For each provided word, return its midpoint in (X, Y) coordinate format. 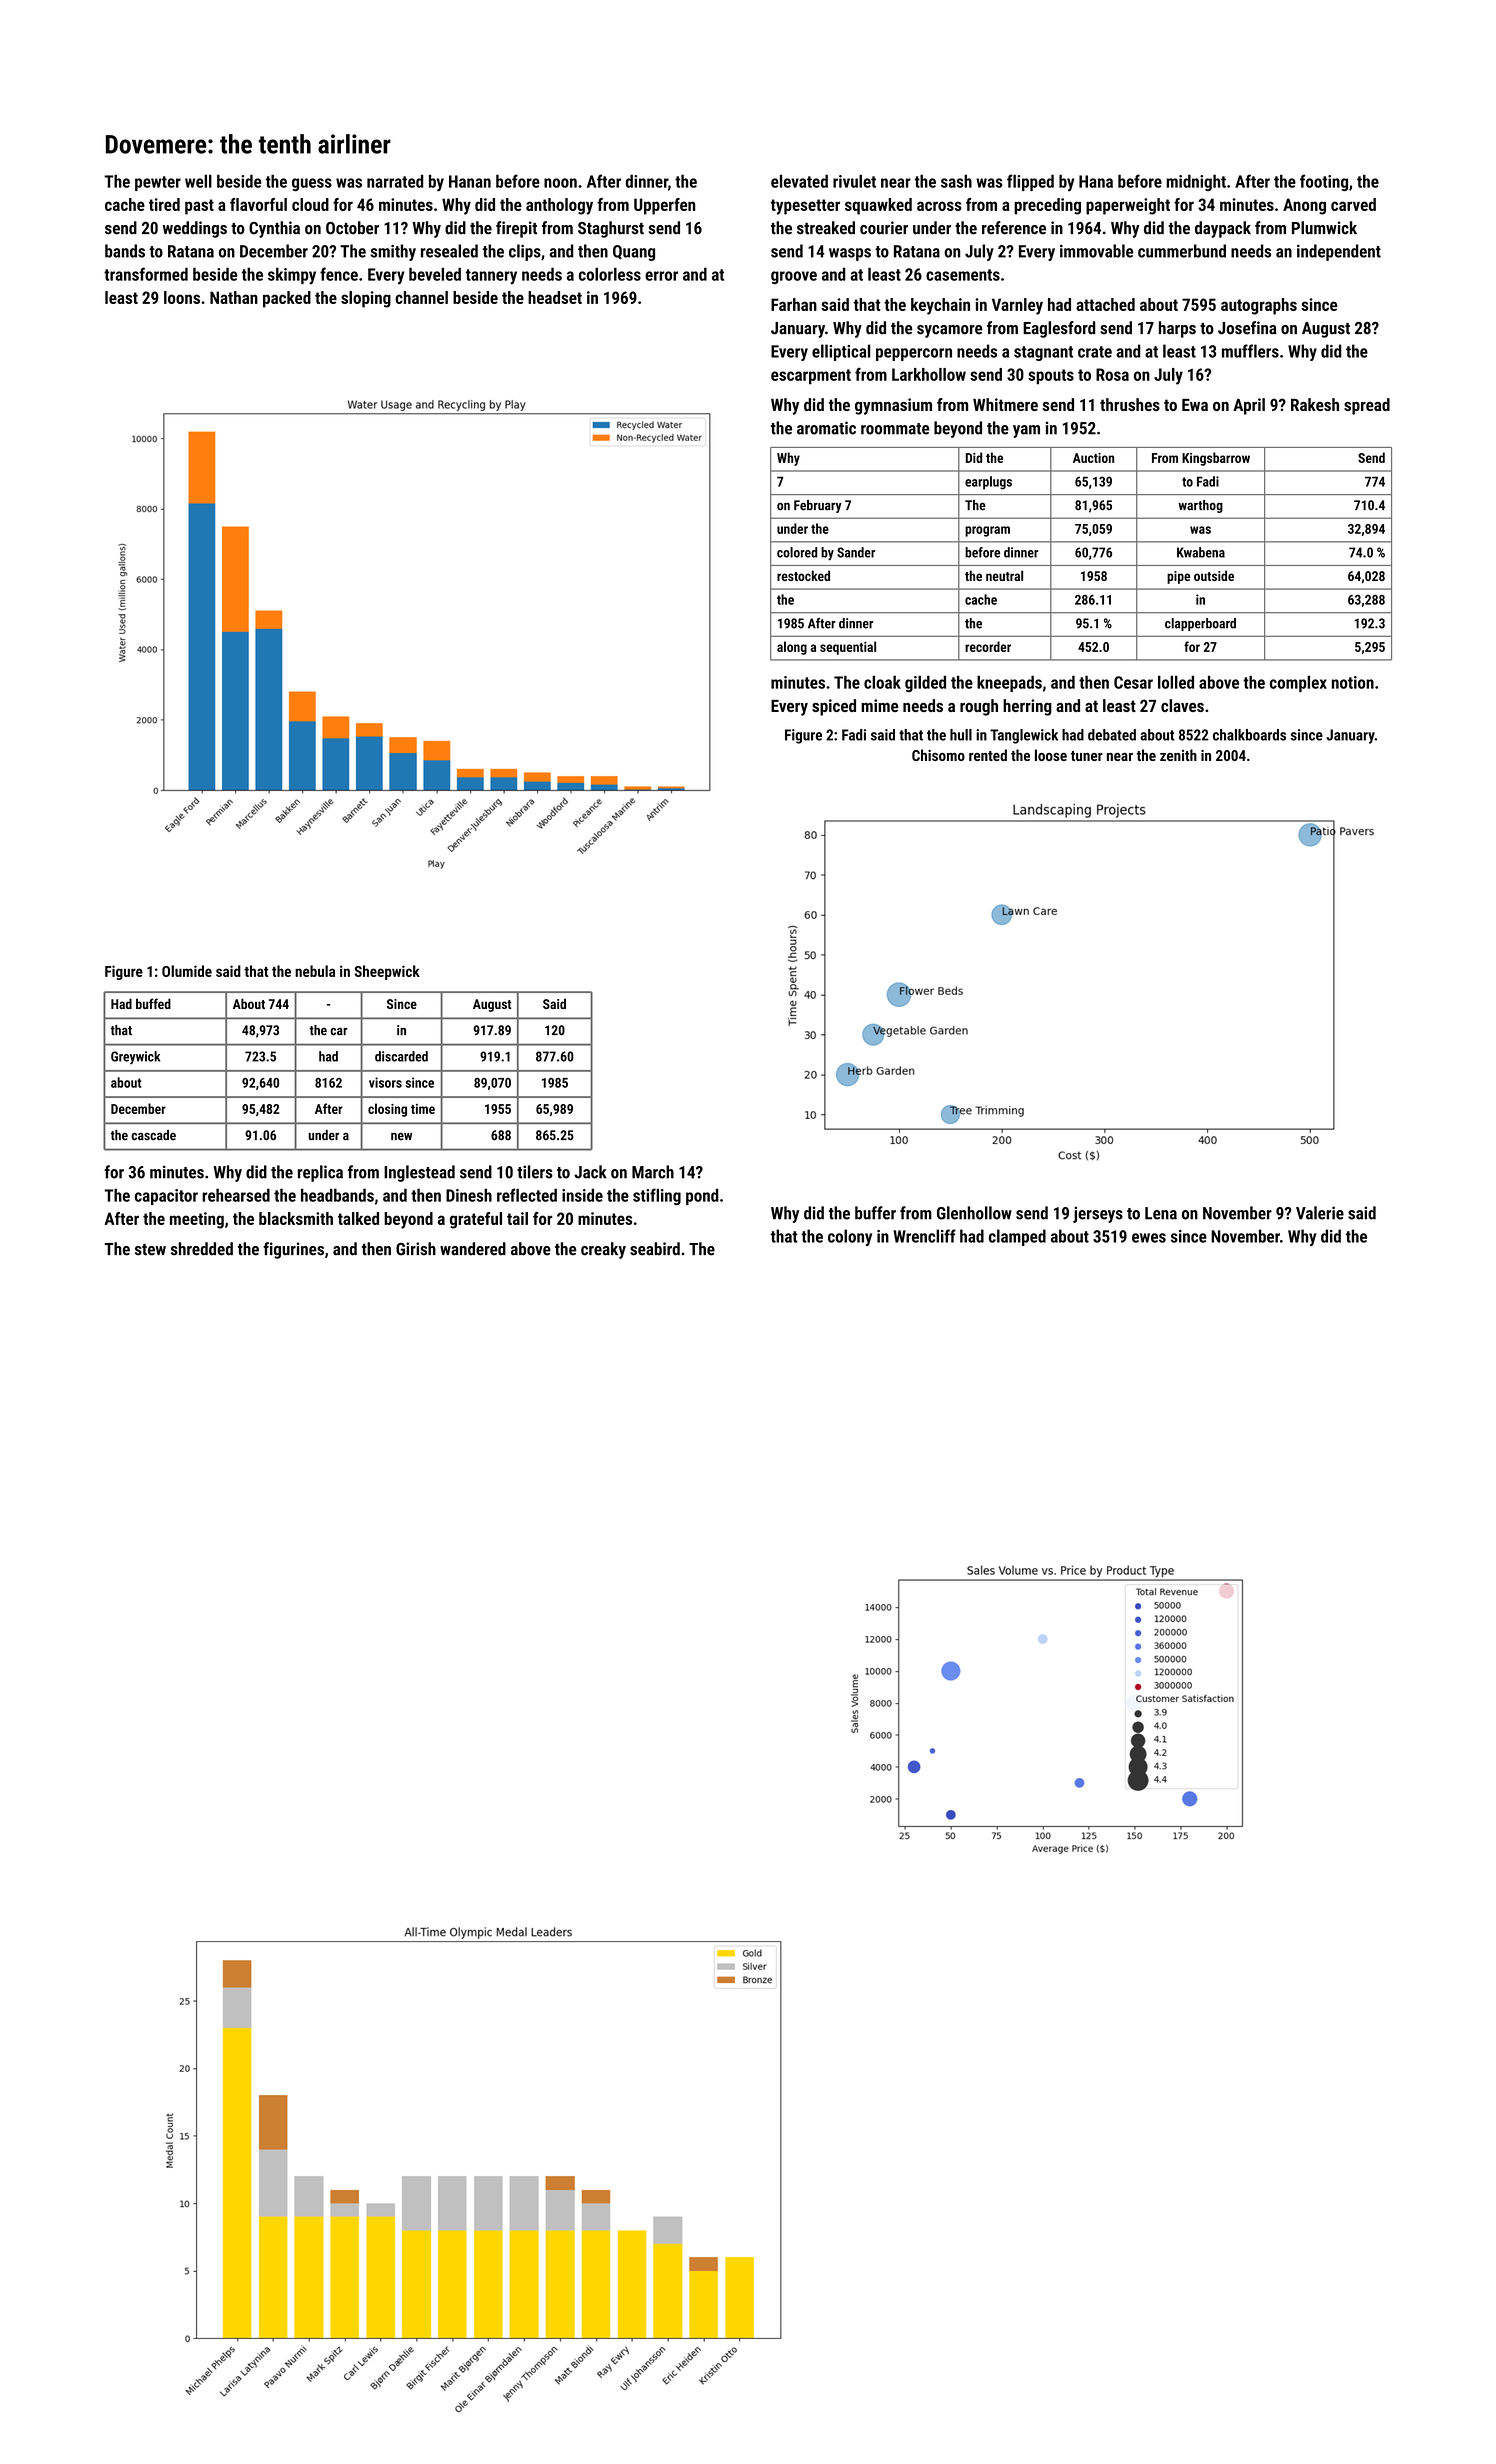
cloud (310, 204)
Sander (856, 552)
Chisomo (938, 755)
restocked (803, 575)
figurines (293, 1250)
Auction (1093, 458)
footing (1324, 182)
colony (850, 1237)
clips (525, 252)
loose (1051, 755)
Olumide (187, 971)
